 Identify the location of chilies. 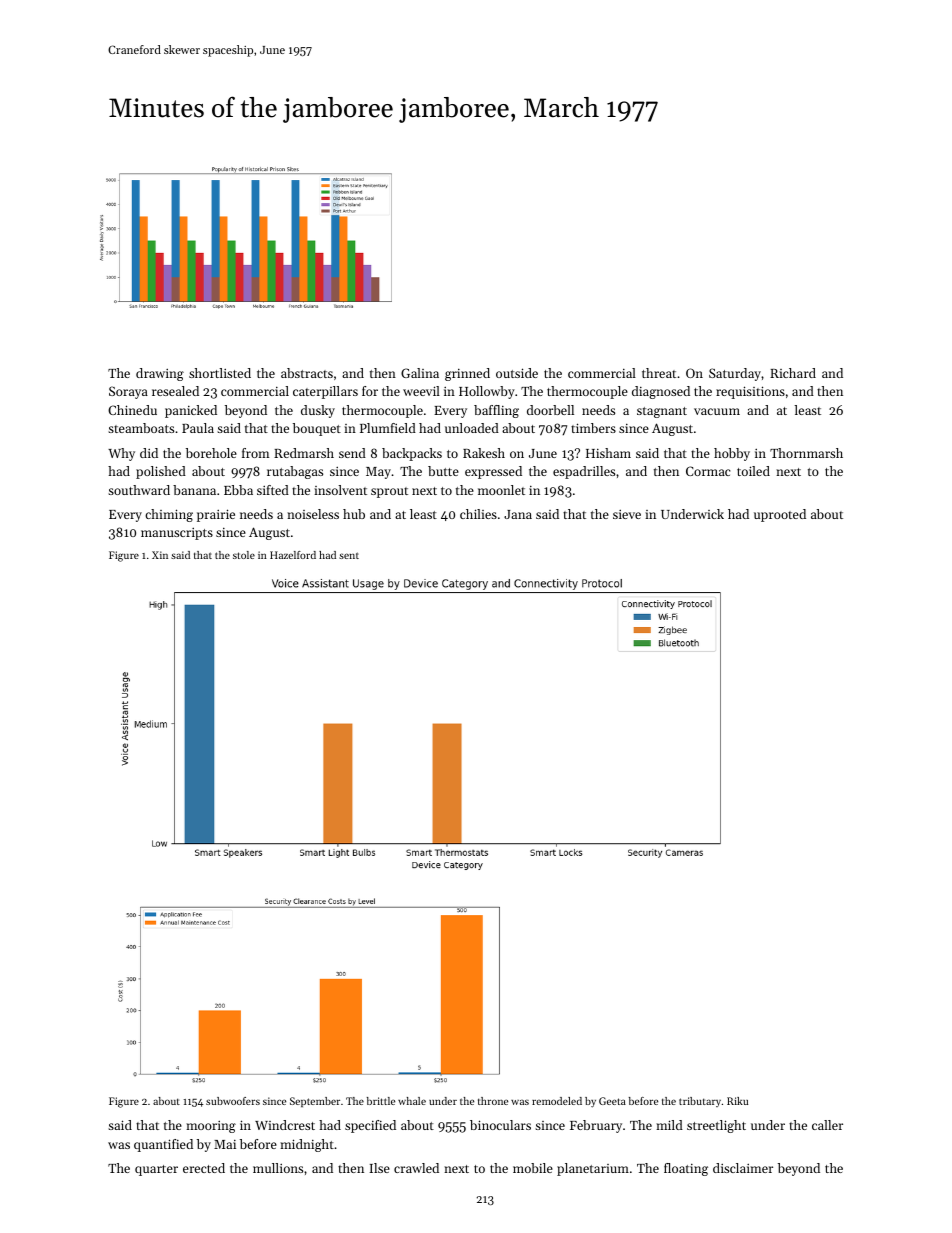
(478, 514).
